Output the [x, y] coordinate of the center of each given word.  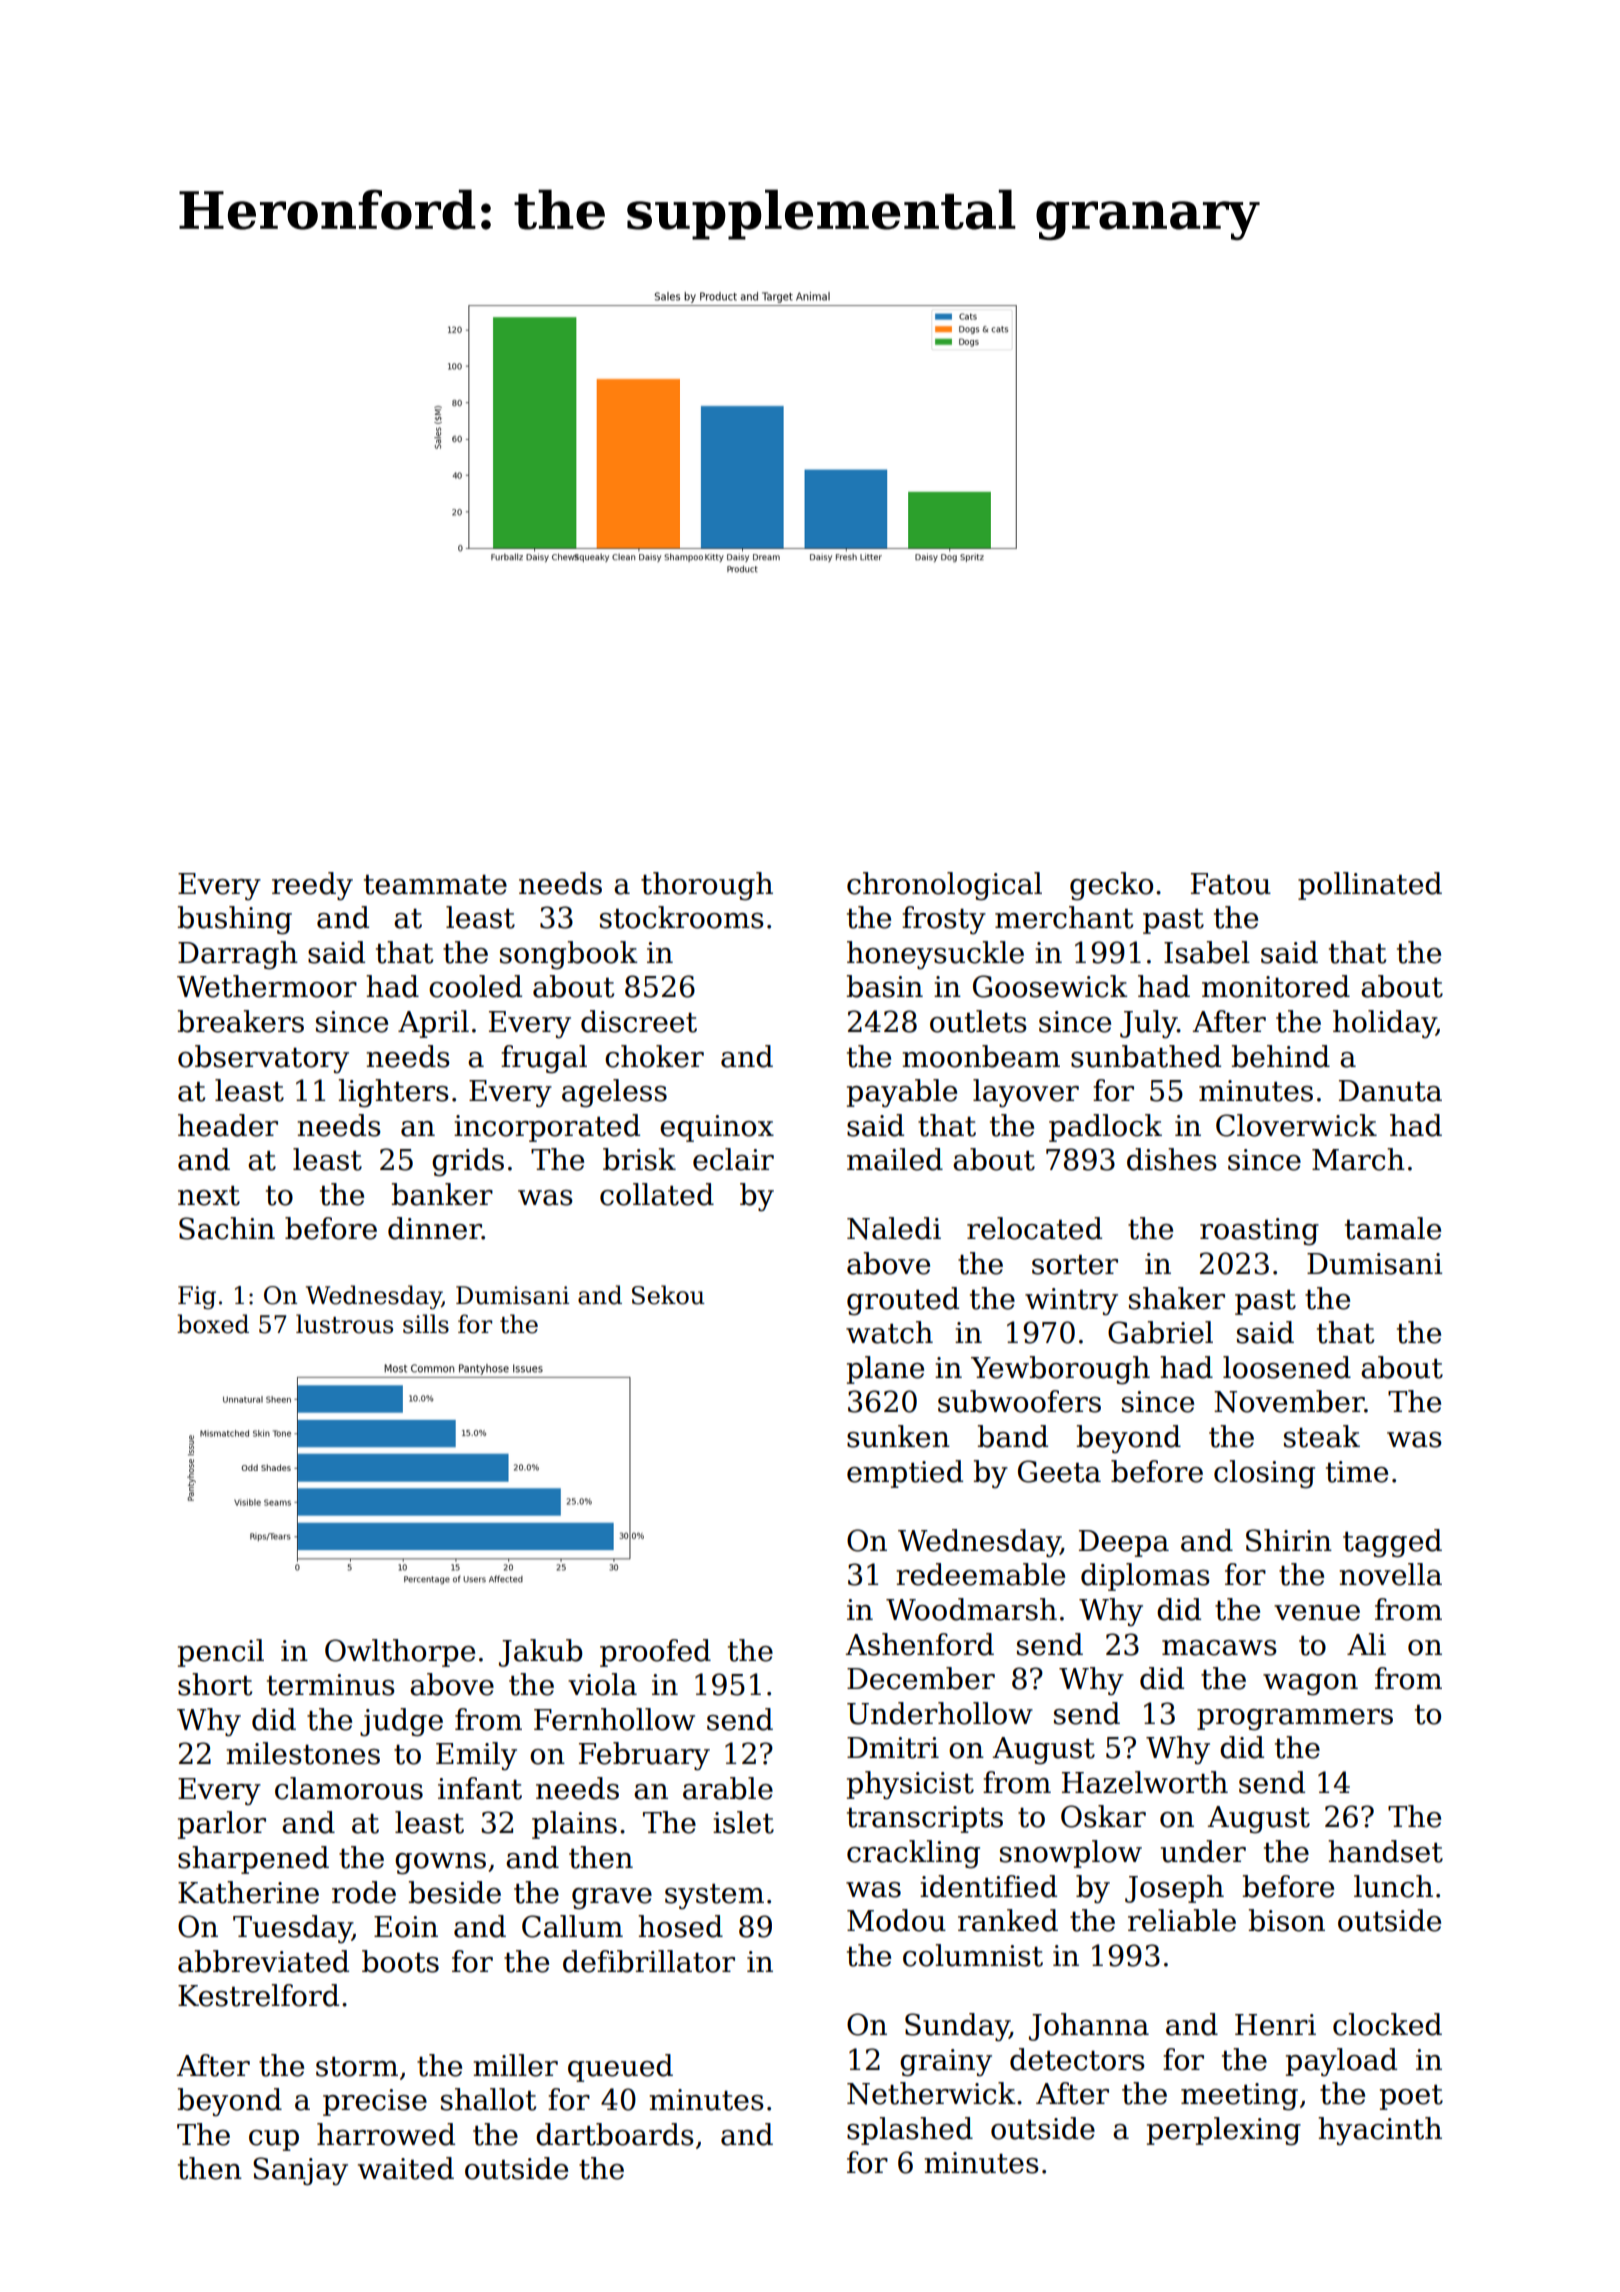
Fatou [1231, 884]
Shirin [1289, 1540]
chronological [944, 886]
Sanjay [300, 2171]
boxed [213, 1324]
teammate [435, 885]
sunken [898, 1436]
